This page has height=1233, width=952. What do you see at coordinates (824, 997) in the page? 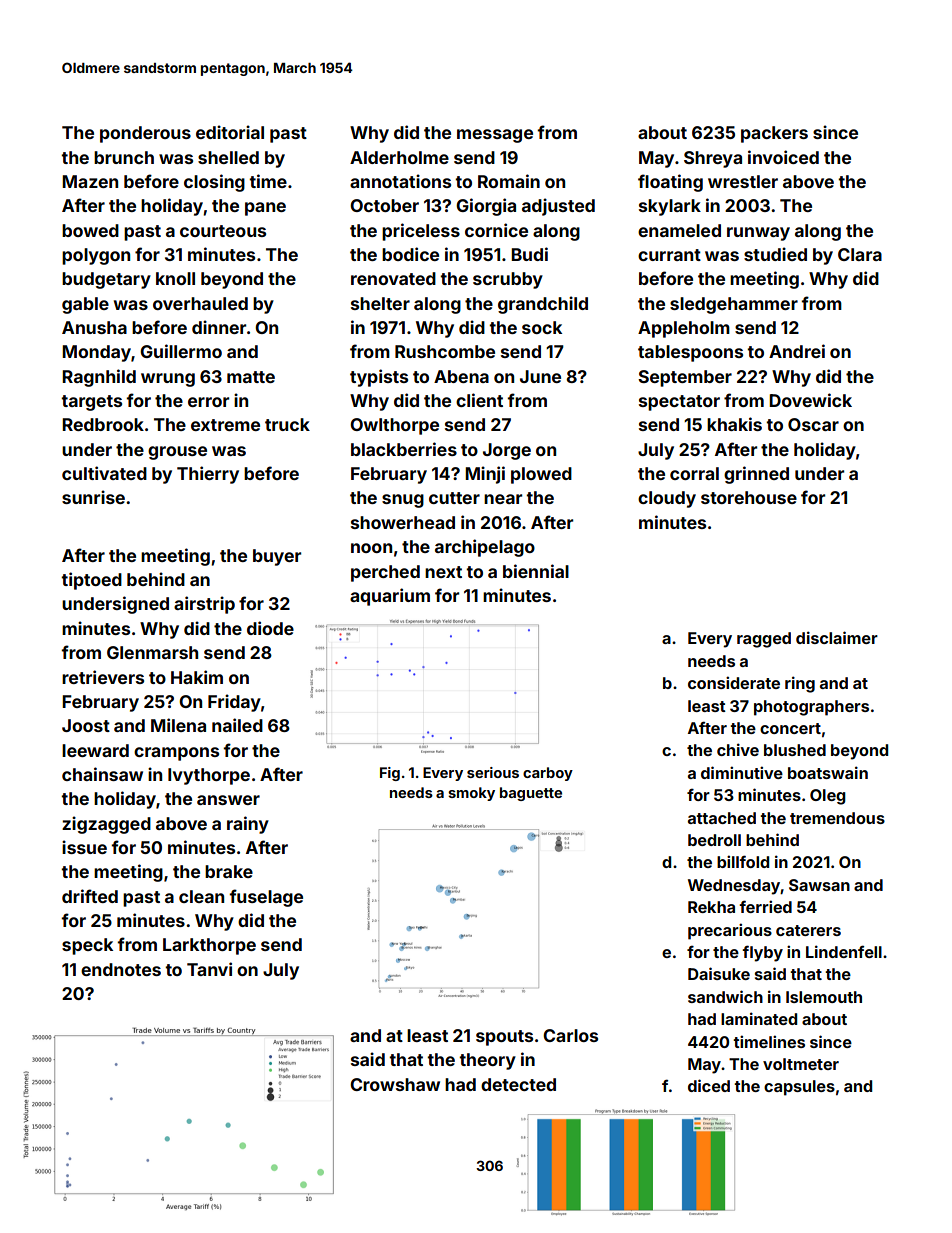
I see `Islemouth` at bounding box center [824, 997].
